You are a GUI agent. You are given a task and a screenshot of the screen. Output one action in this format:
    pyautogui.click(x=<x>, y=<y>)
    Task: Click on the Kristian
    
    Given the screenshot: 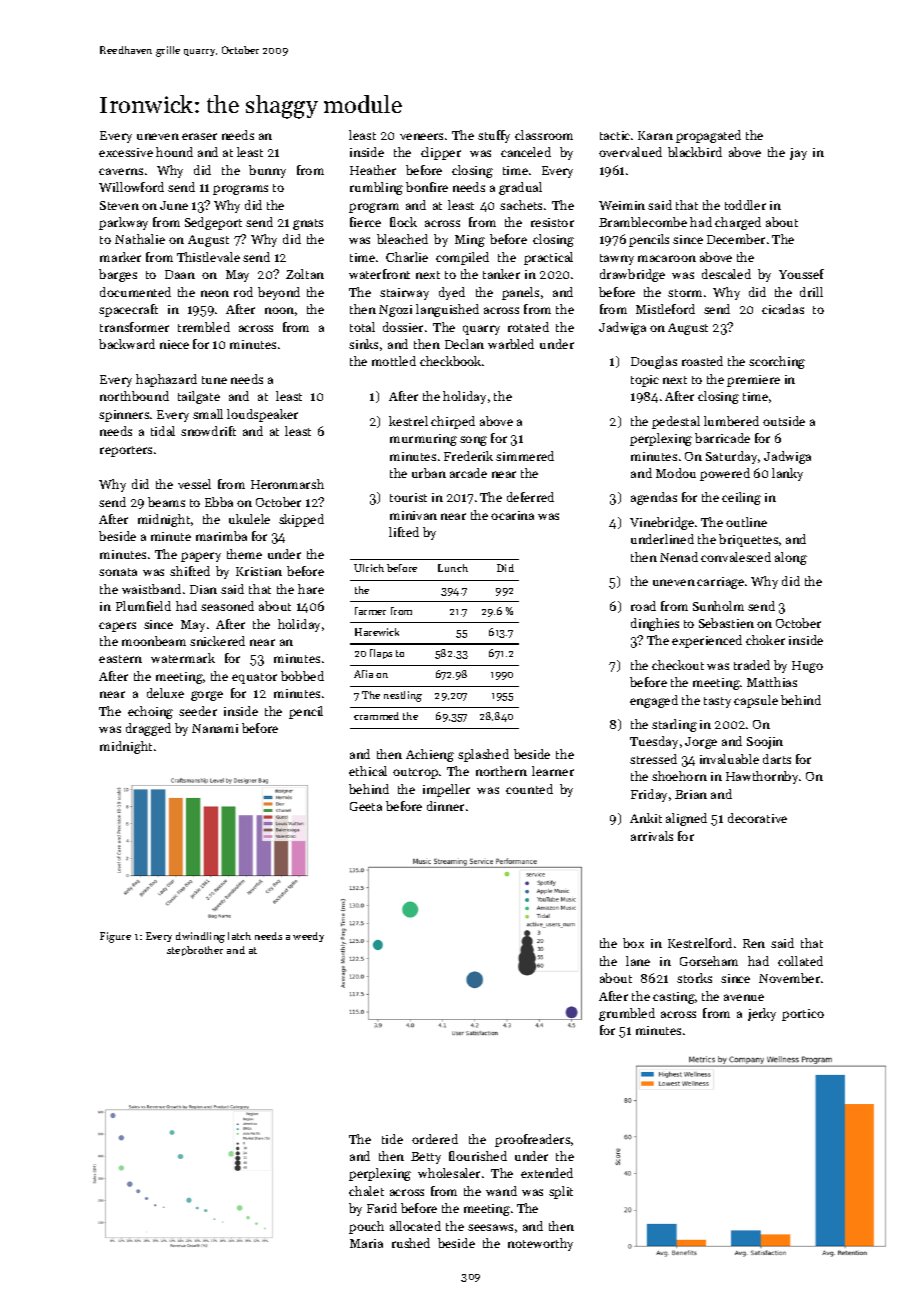 What is the action you would take?
    pyautogui.click(x=259, y=571)
